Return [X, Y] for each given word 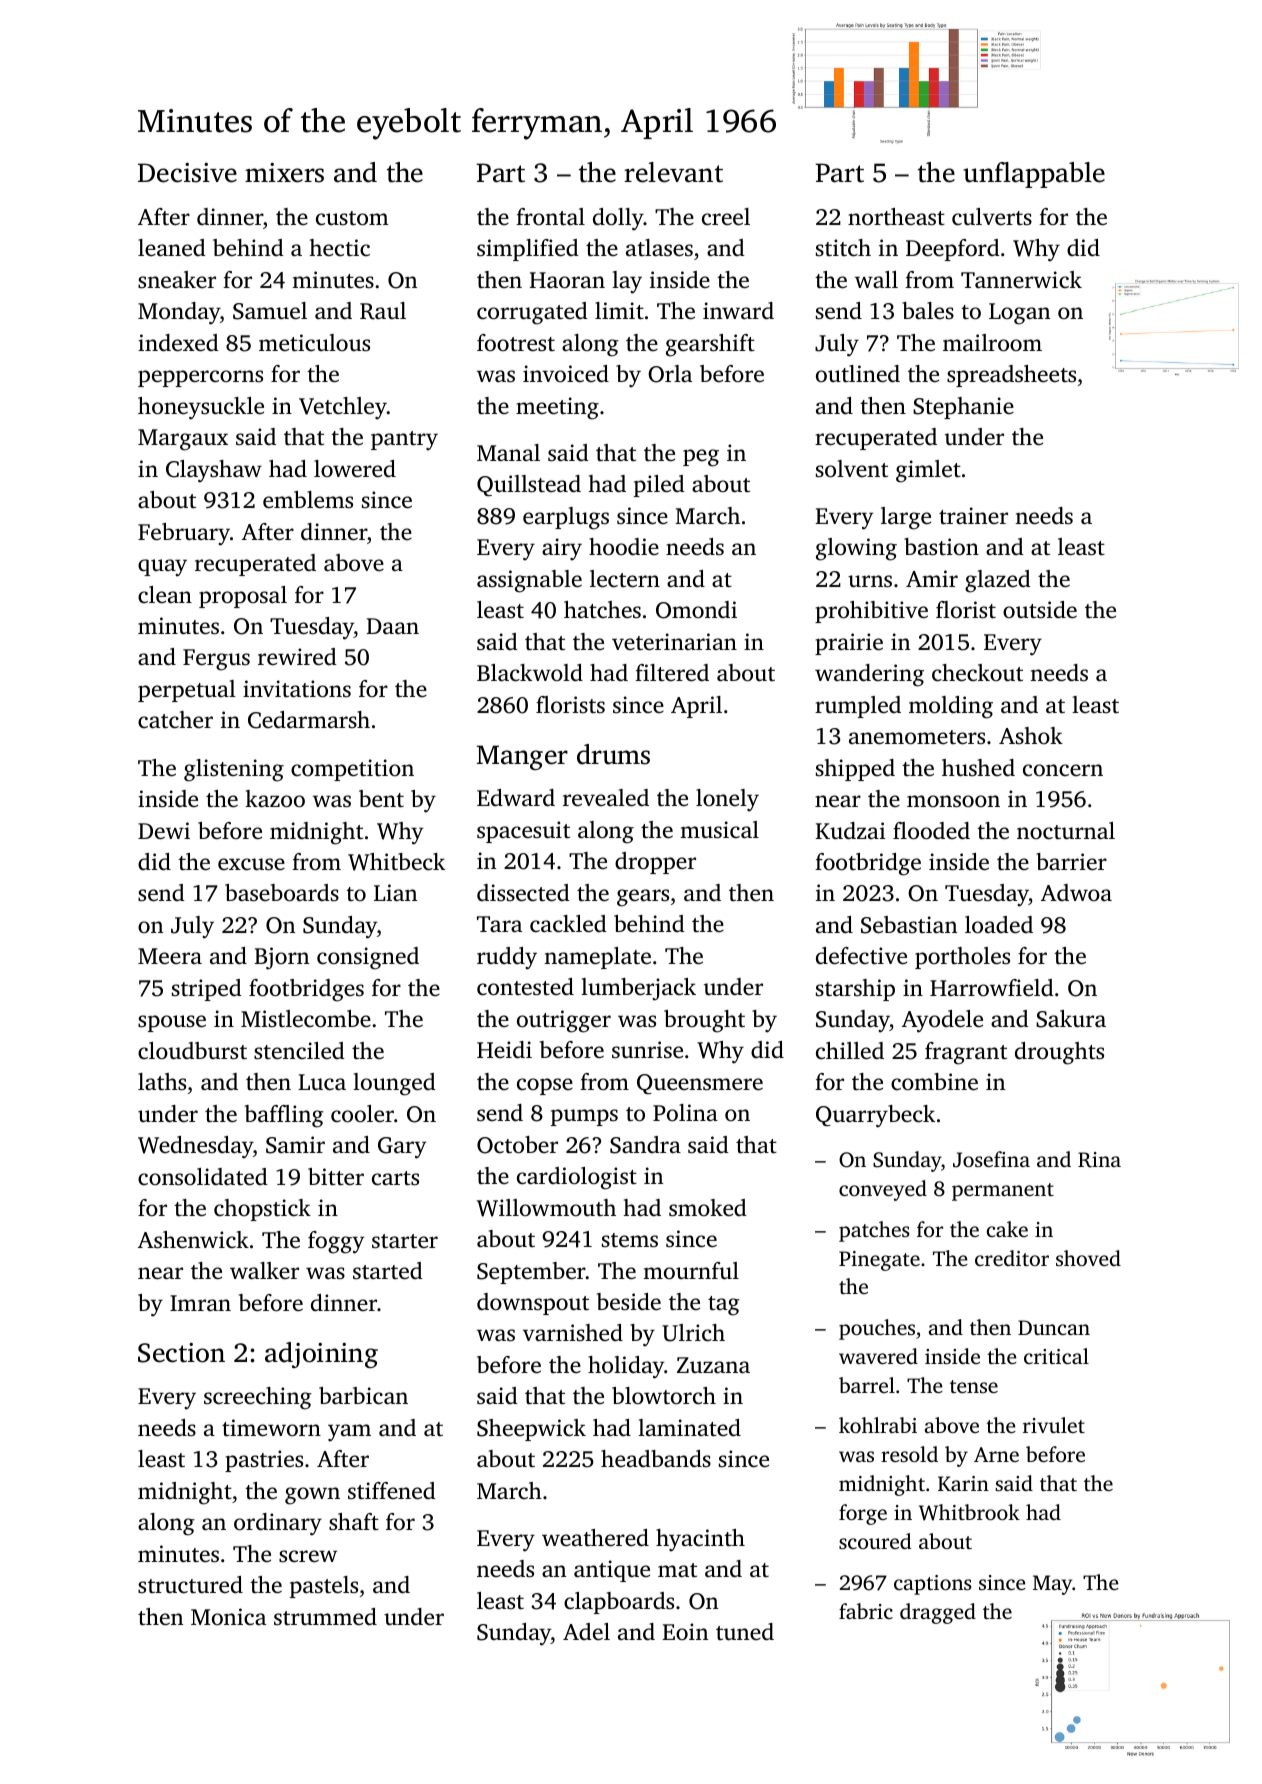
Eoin [685, 1631]
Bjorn [281, 958]
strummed [325, 1617]
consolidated [203, 1177]
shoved [1088, 1258]
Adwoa [1076, 892]
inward [738, 311]
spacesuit [523, 832]
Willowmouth [546, 1208]
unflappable [1034, 175]
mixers [284, 173]
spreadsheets [1011, 376]
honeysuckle [201, 408]
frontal [550, 217]
